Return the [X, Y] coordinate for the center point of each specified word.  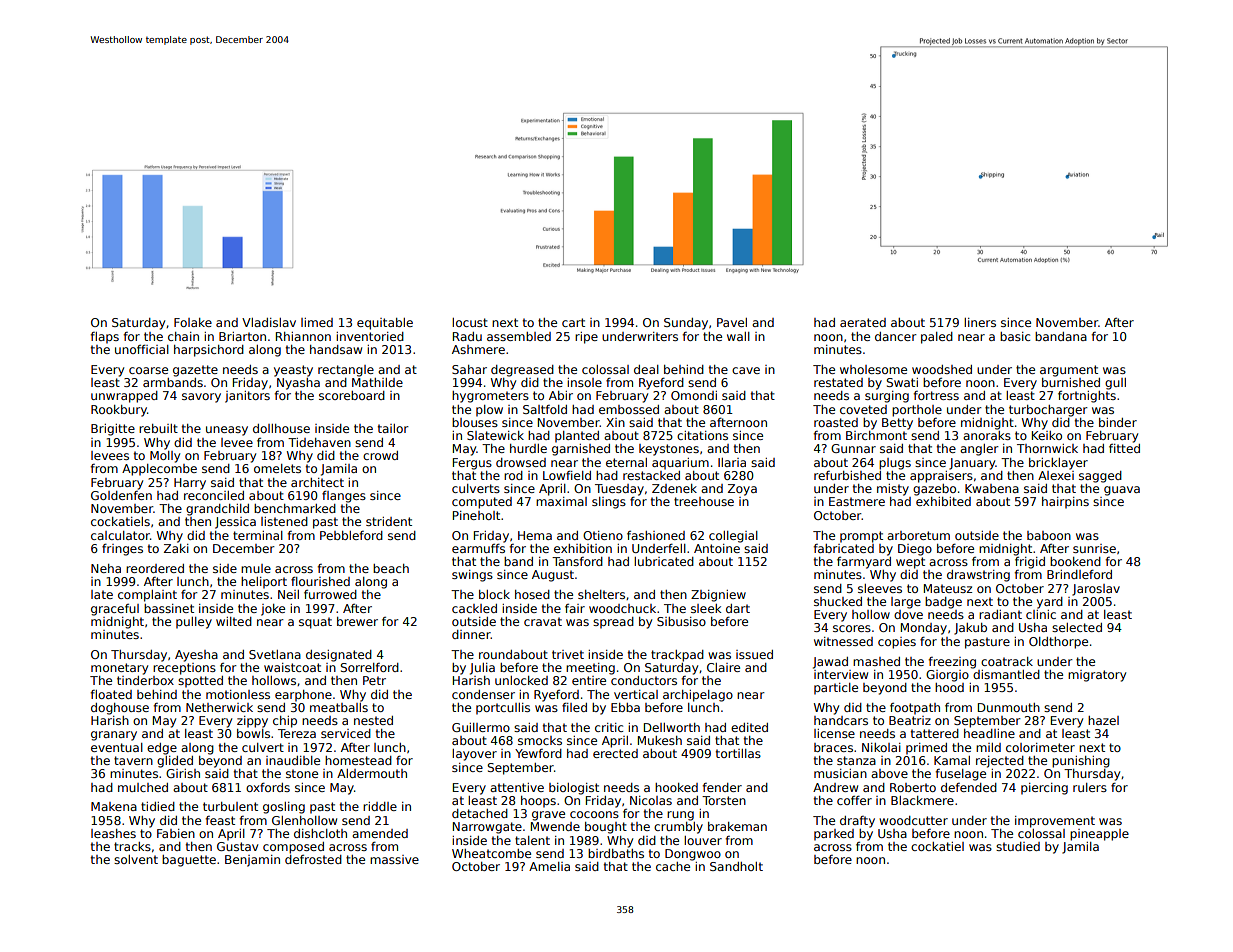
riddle [380, 806]
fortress [936, 395]
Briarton [242, 336]
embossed [629, 409]
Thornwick [1047, 448]
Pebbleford [351, 535]
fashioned [656, 535]
